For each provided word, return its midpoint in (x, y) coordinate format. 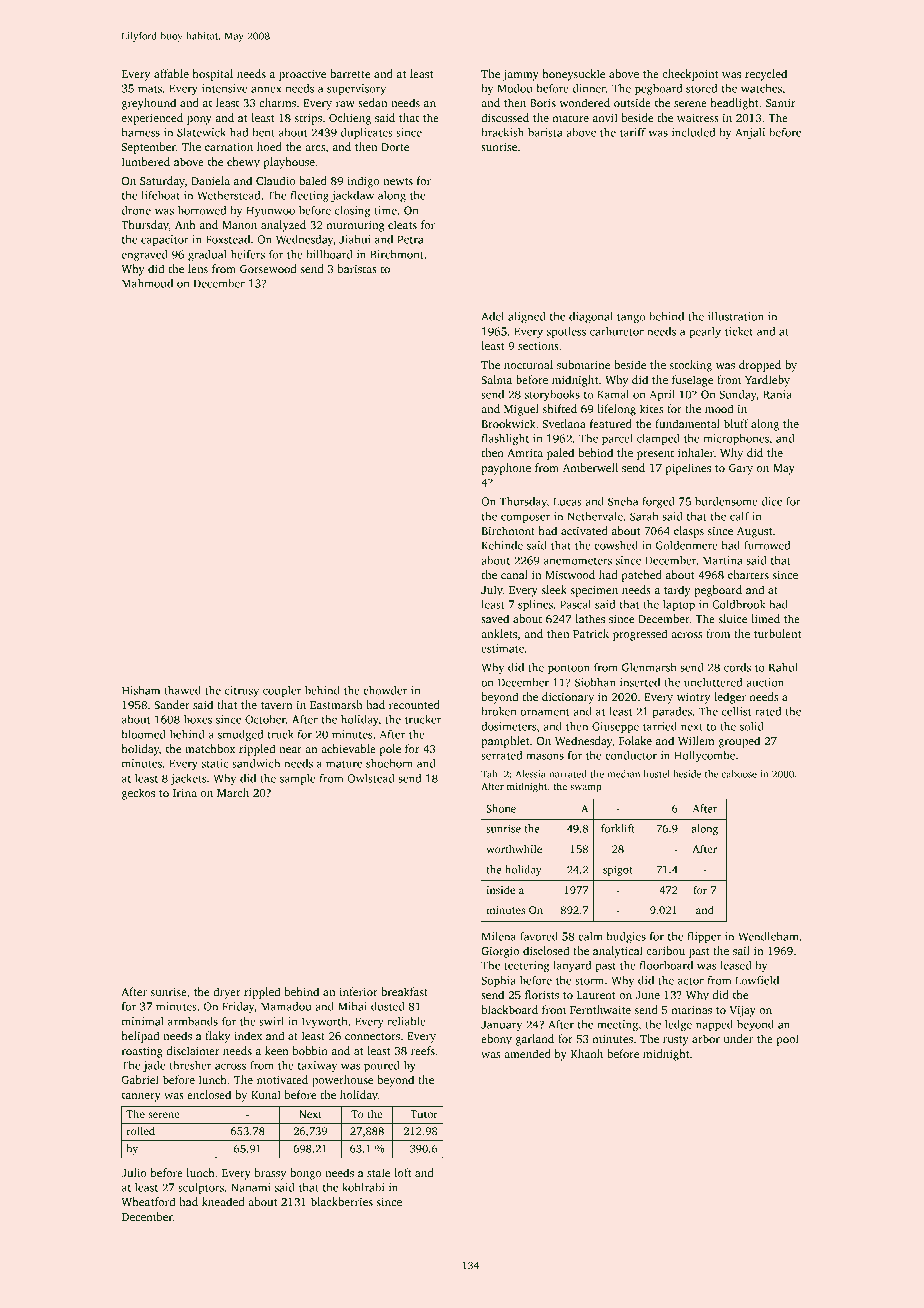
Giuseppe (615, 727)
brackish (502, 132)
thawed (182, 690)
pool (788, 1040)
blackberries (342, 1201)
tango (631, 318)
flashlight (505, 439)
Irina (185, 793)
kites (651, 408)
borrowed (202, 210)
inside (501, 889)
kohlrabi (363, 1187)
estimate (502, 648)
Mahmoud (147, 283)
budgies (626, 937)
